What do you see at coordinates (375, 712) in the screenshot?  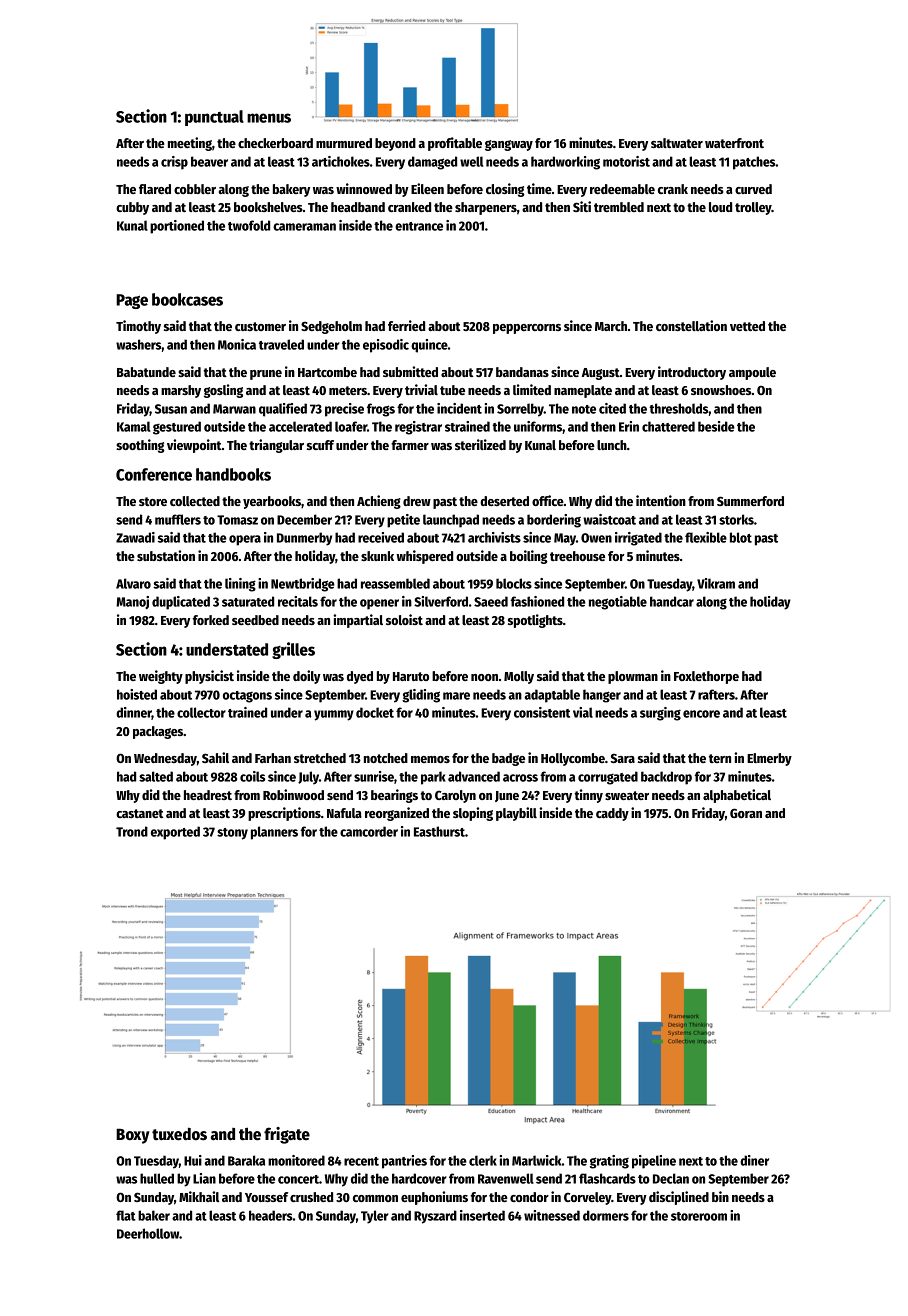 I see `docket` at bounding box center [375, 712].
